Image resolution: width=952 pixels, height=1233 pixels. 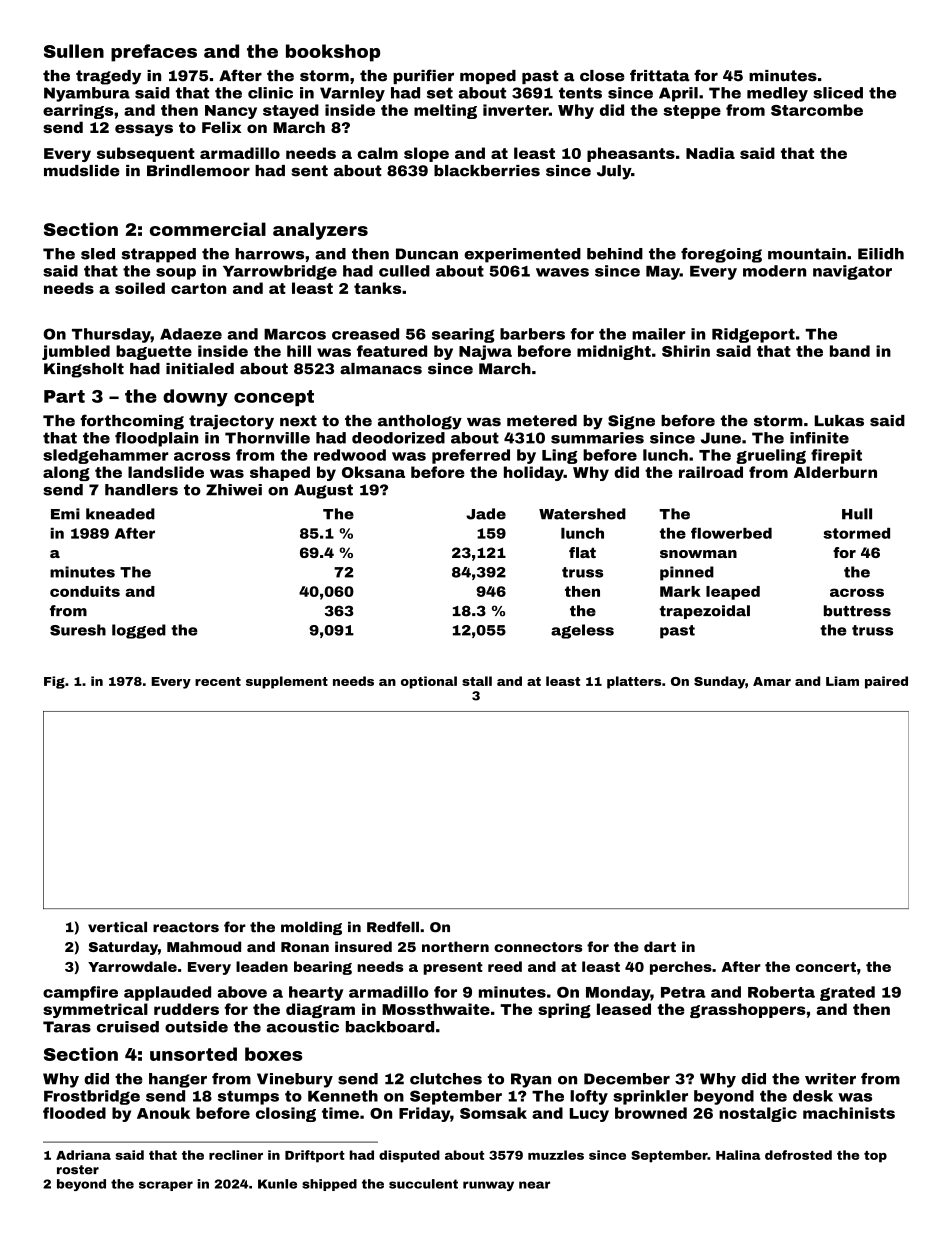 I want to click on conduits, so click(x=85, y=591).
